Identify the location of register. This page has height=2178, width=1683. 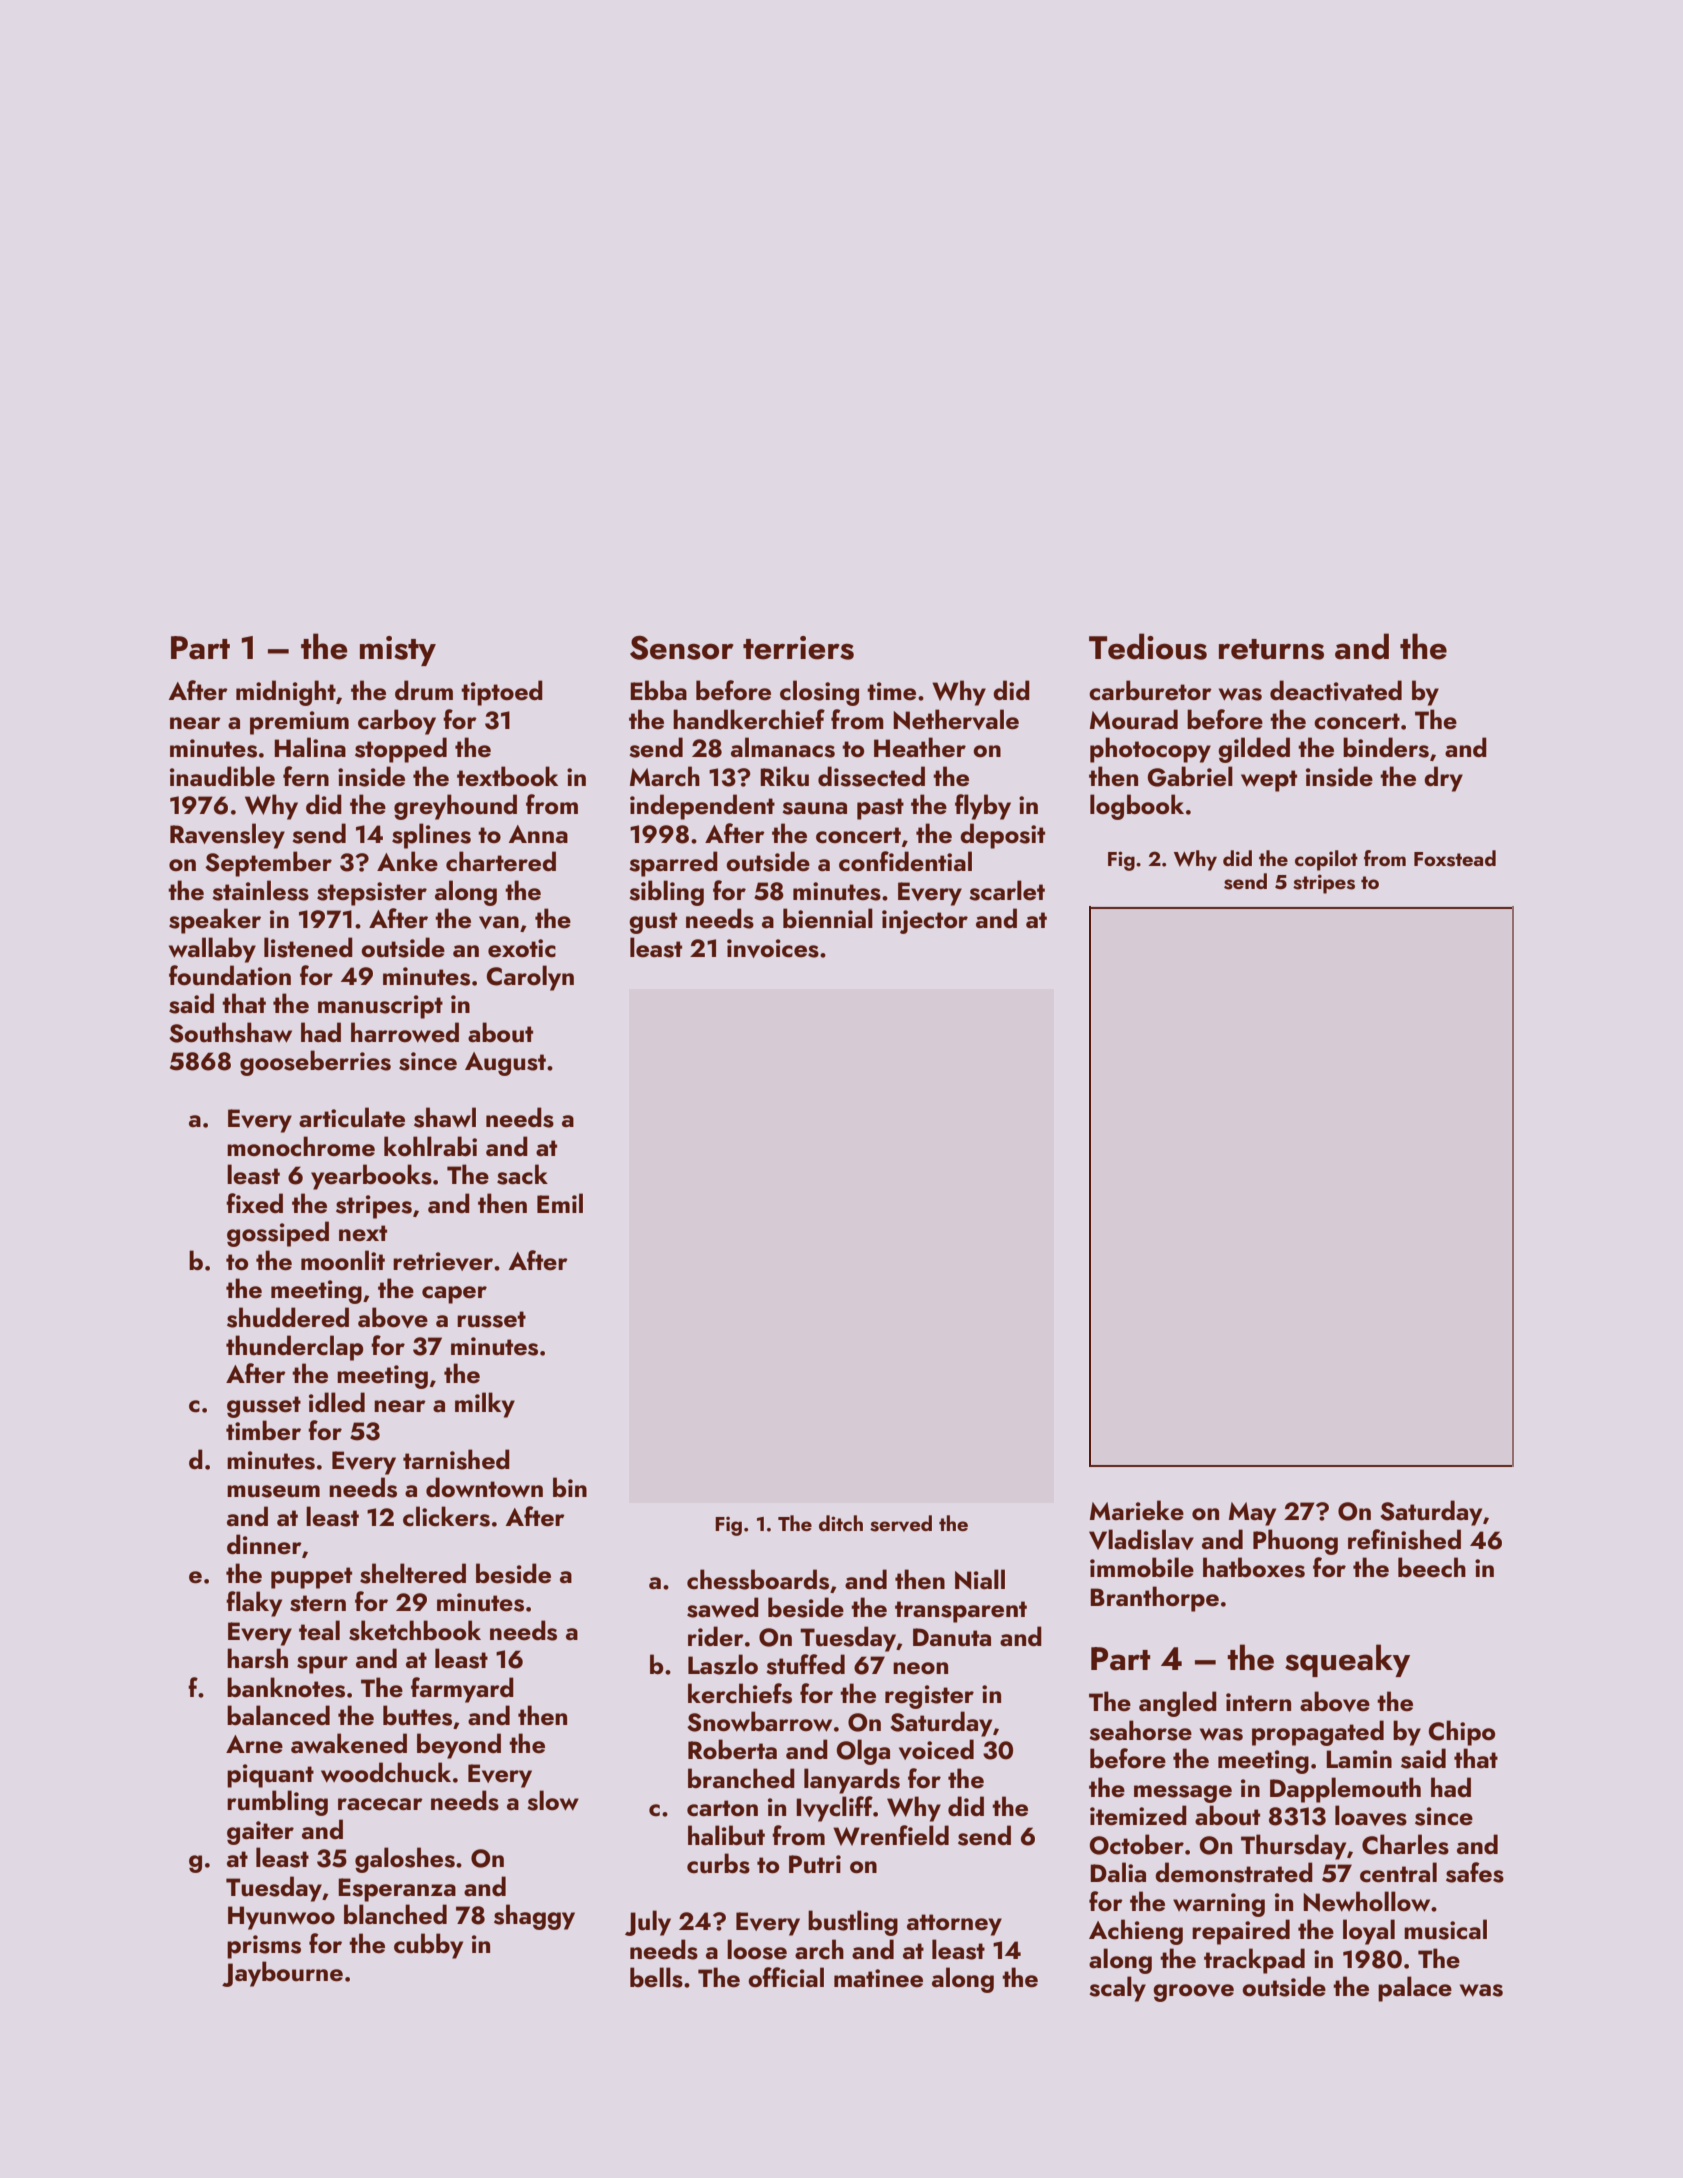
(929, 1697).
